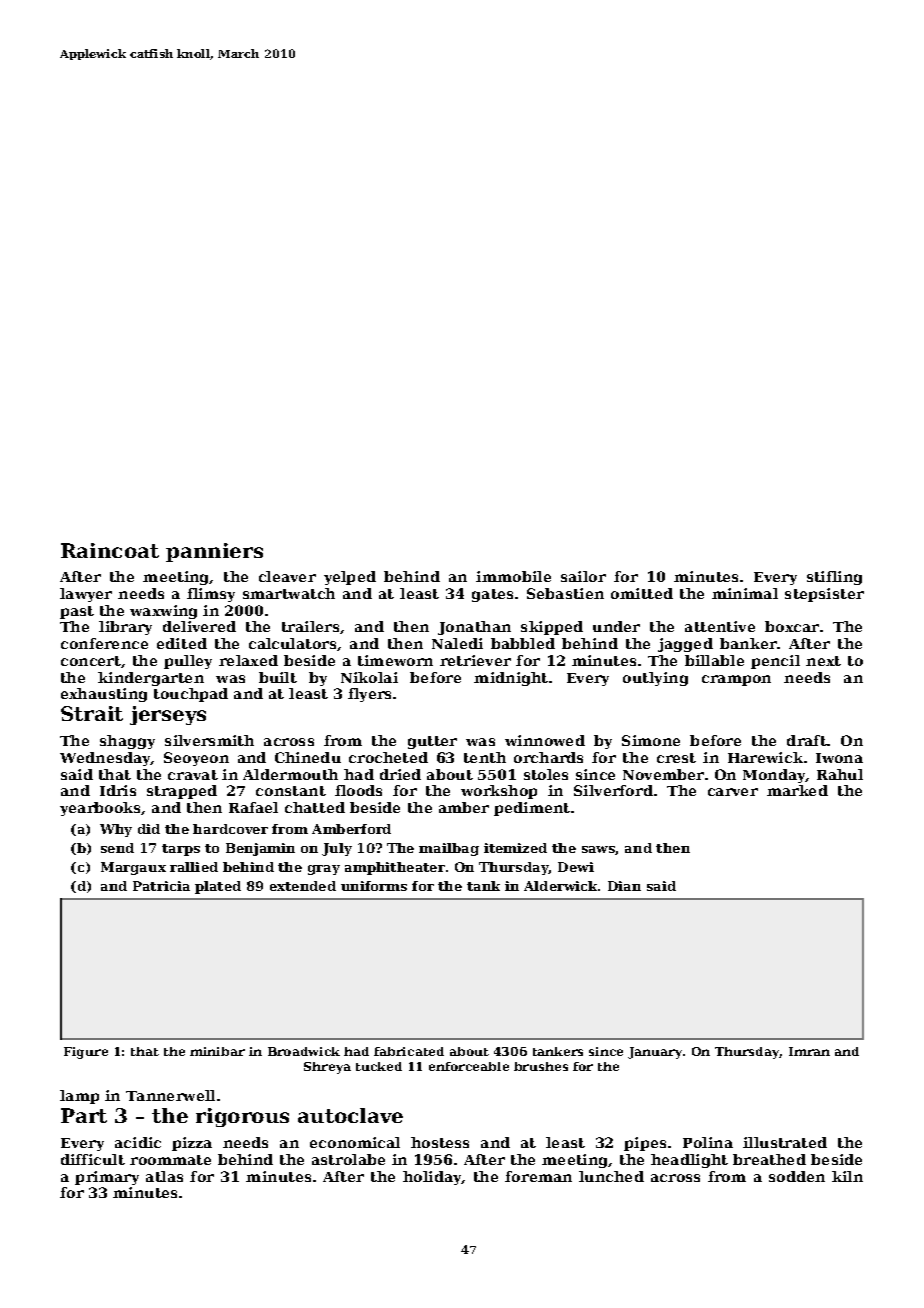 The height and width of the screenshot is (1308, 924). What do you see at coordinates (290, 774) in the screenshot?
I see `Aldermouth` at bounding box center [290, 774].
